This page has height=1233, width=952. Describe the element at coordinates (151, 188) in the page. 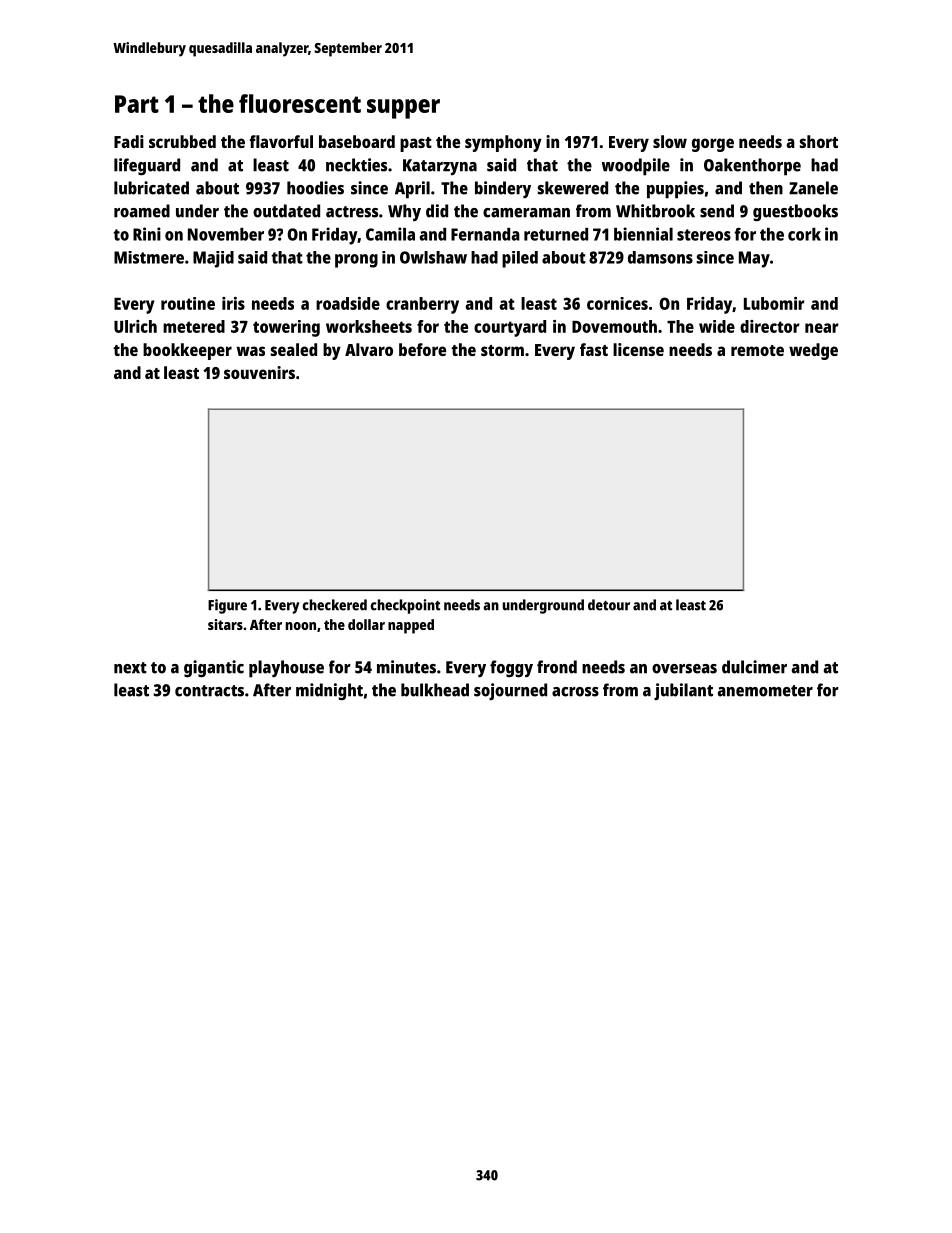

I see `lubricated` at that location.
